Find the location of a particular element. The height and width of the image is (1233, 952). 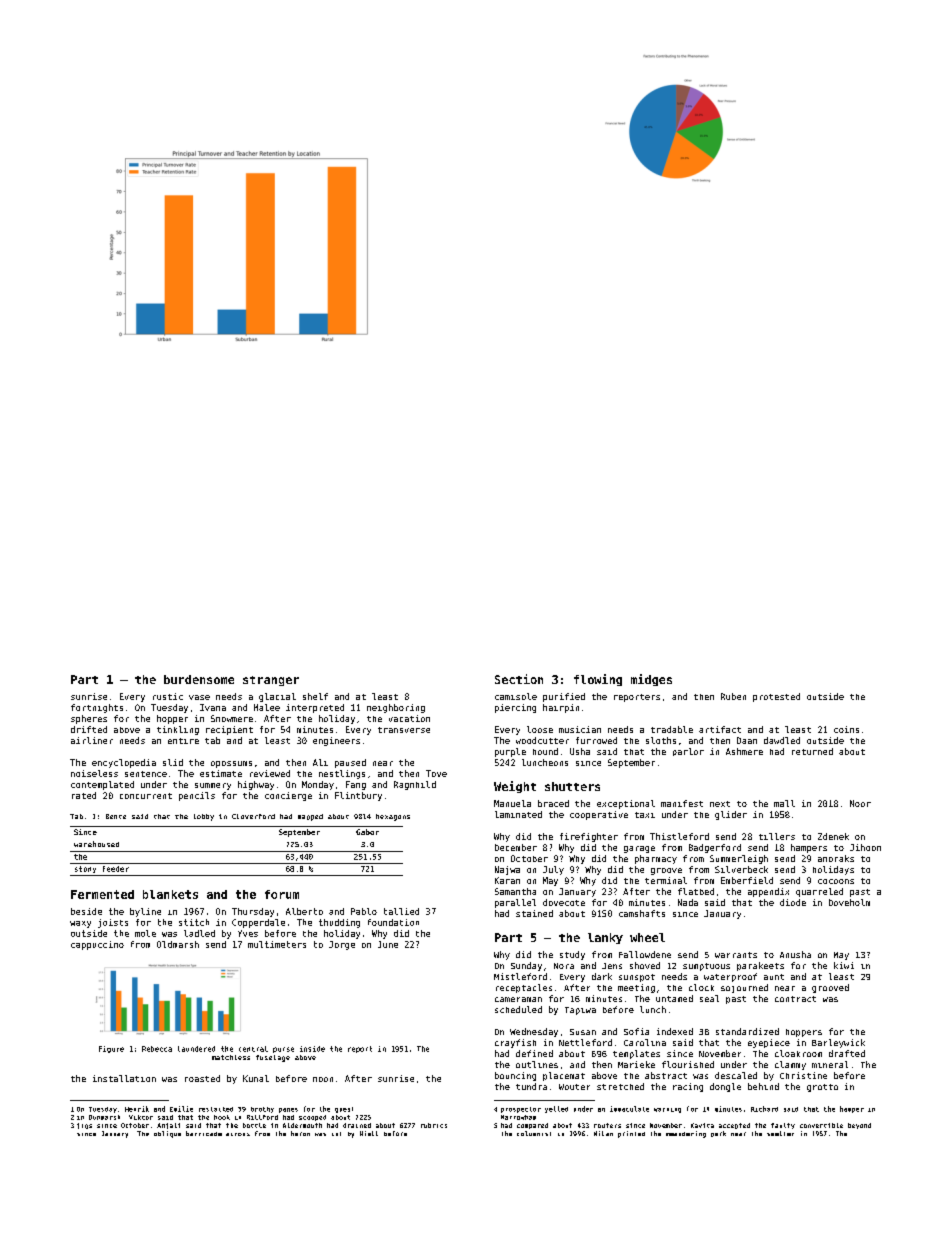

Rebecca is located at coordinates (157, 1049).
